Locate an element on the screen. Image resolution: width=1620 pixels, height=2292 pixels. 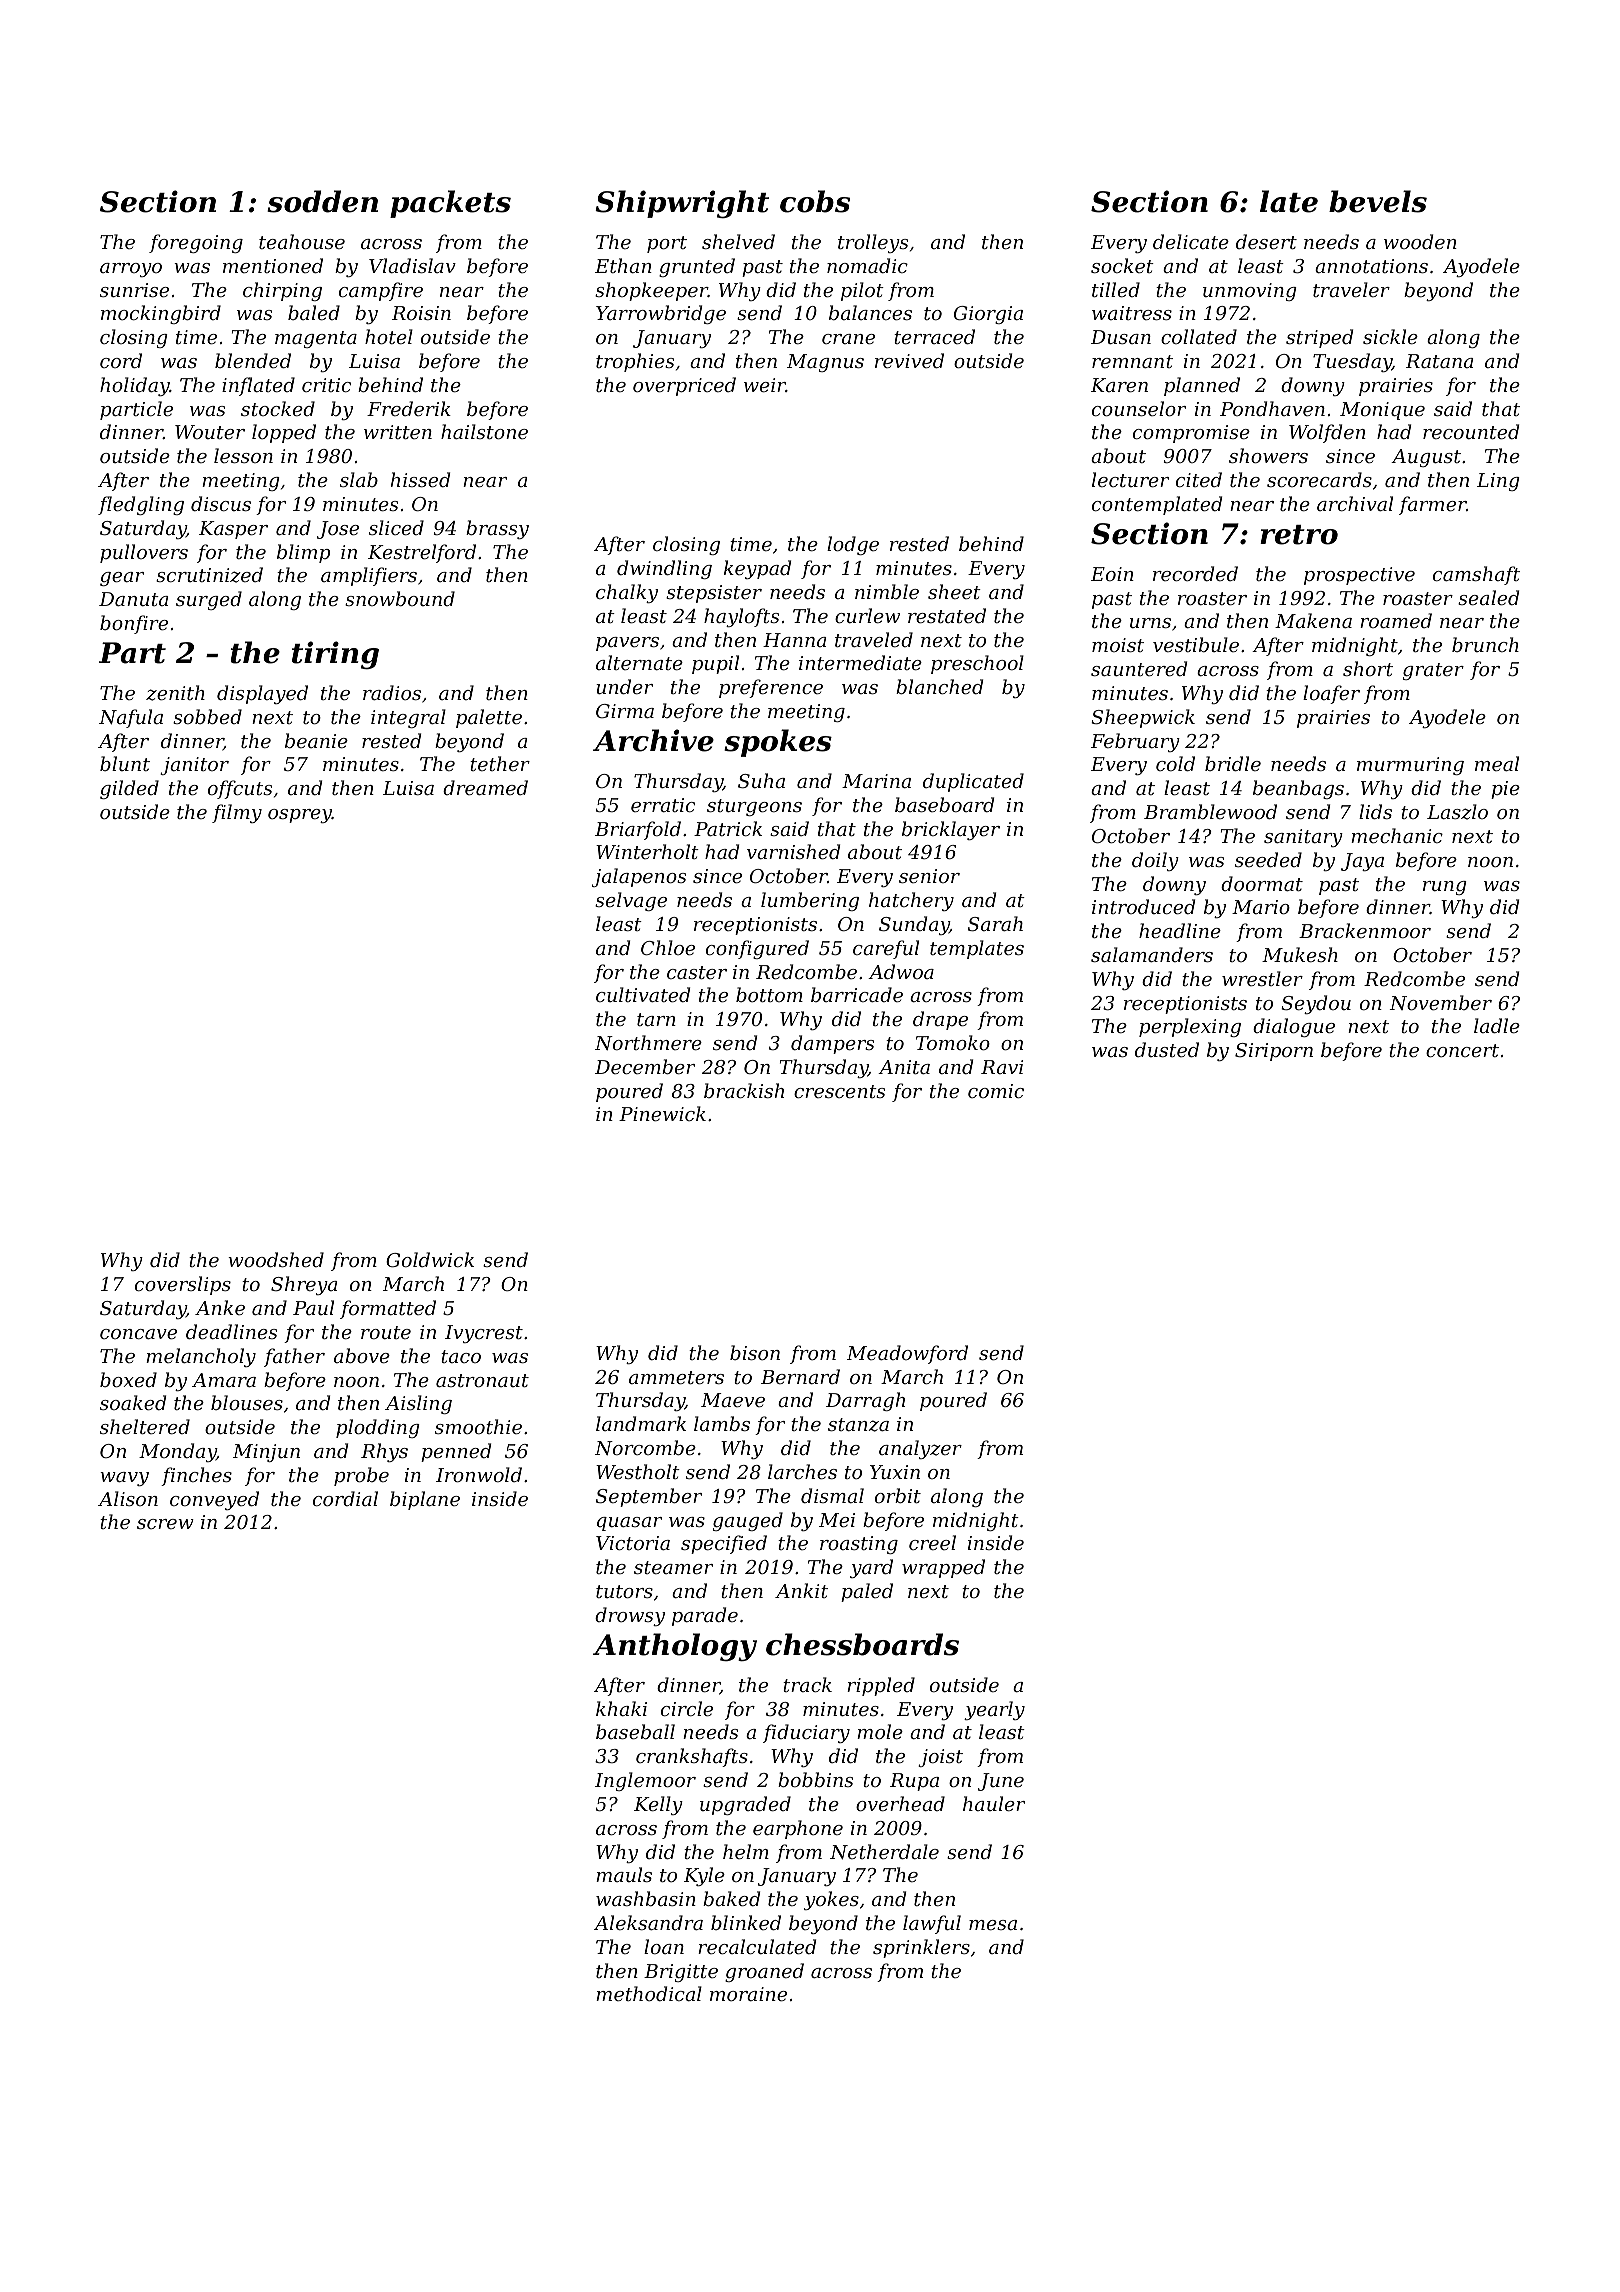
Pinewick is located at coordinates (662, 1113).
